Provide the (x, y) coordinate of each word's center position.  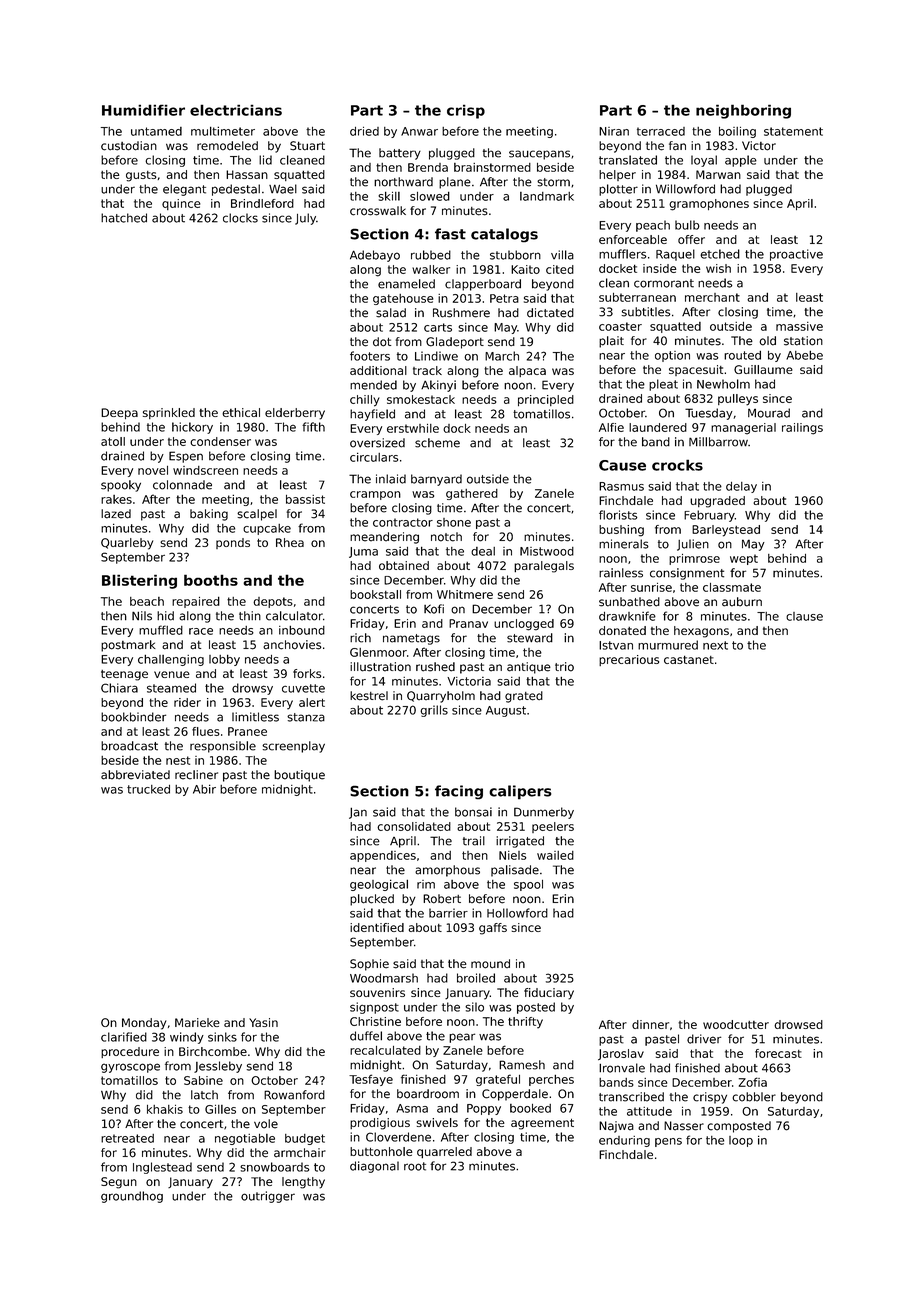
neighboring (743, 111)
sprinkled (169, 413)
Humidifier (143, 110)
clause (804, 616)
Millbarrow (718, 442)
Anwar (419, 131)
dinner (650, 1024)
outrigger (268, 1197)
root (415, 1166)
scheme (437, 443)
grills (434, 711)
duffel (366, 1036)
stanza (306, 717)
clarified (124, 1037)
